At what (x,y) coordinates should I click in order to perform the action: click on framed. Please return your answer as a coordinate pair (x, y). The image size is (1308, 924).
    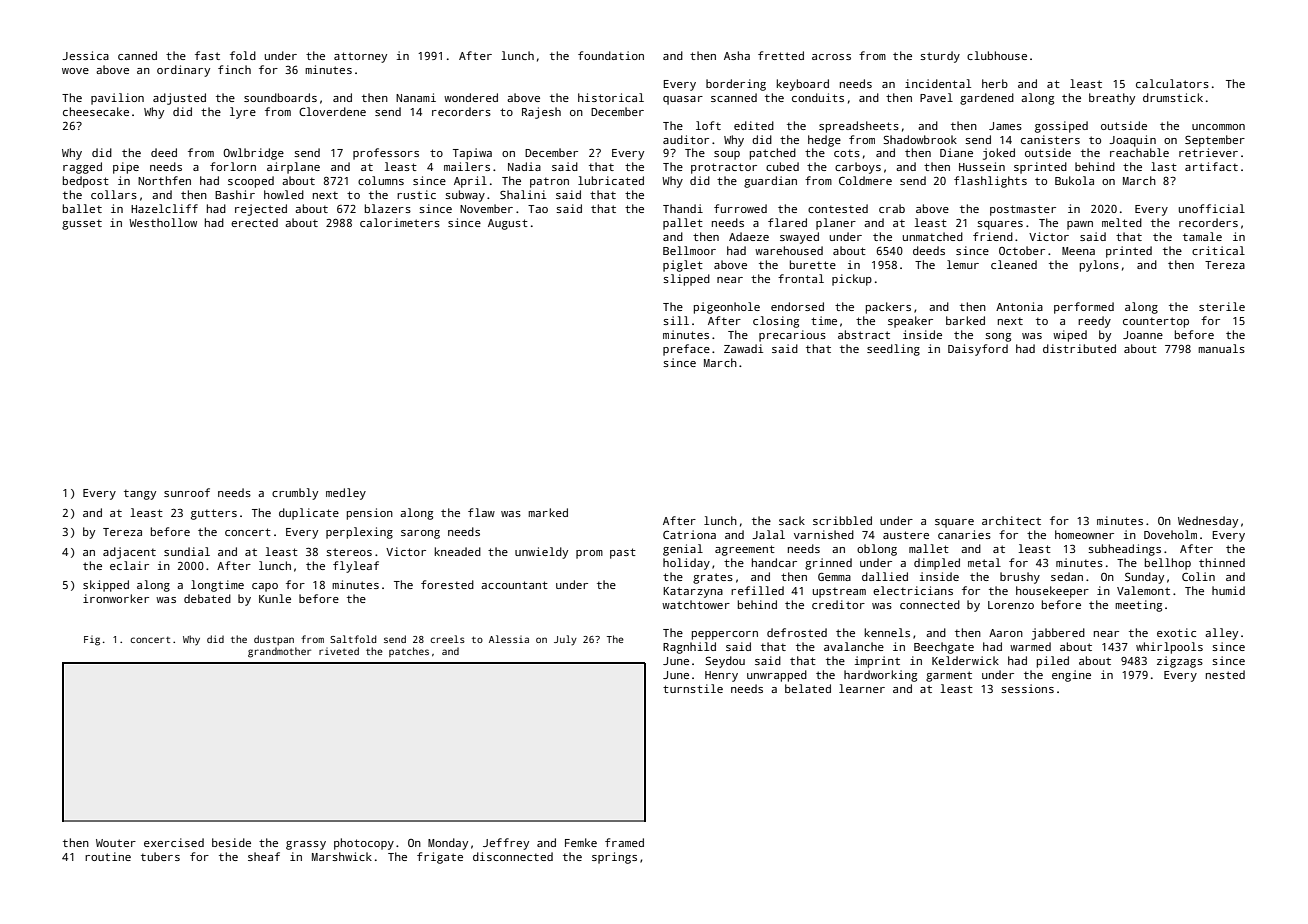
    Looking at the image, I should click on (624, 842).
